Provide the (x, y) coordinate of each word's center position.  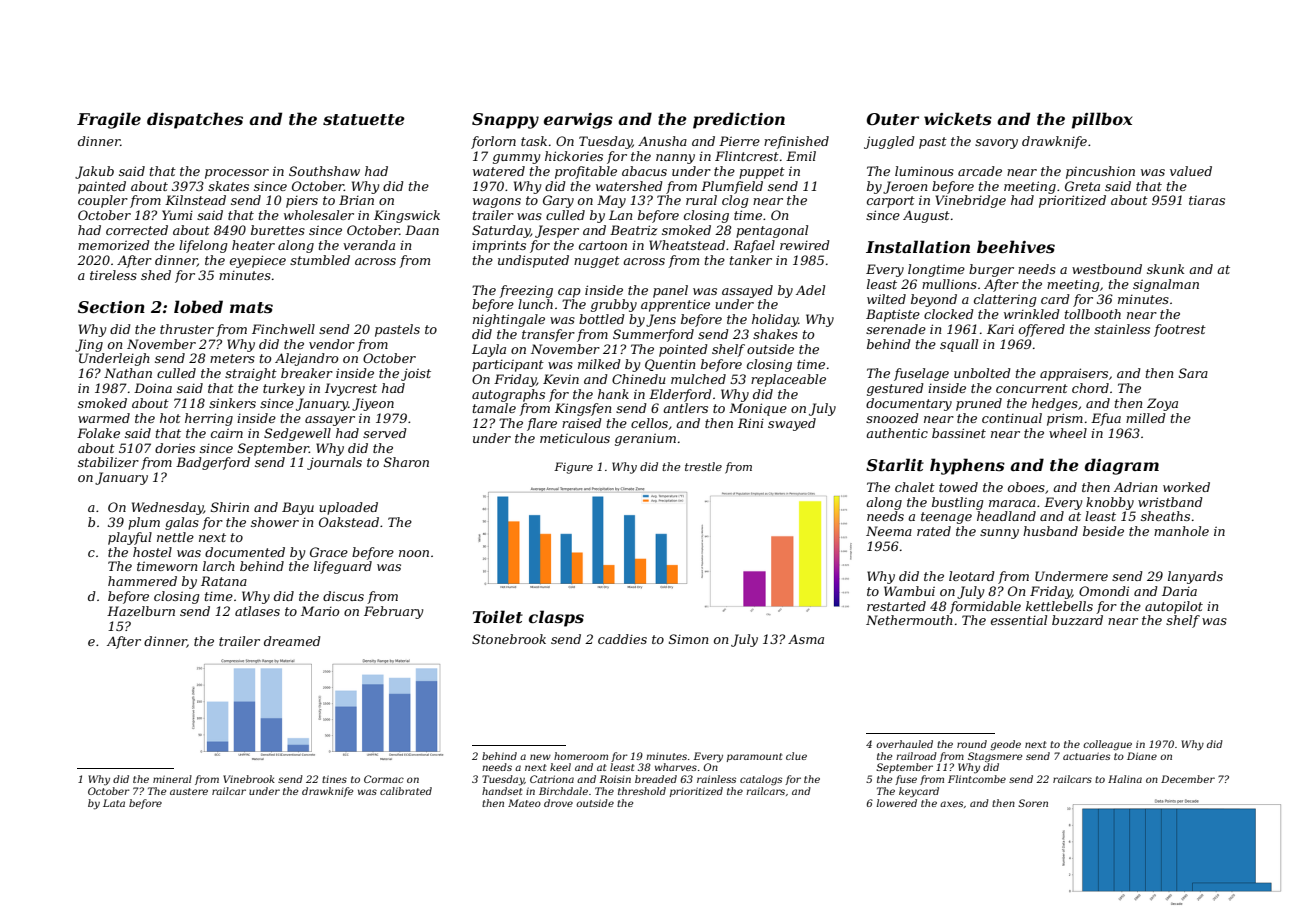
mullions (949, 284)
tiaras (1207, 200)
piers (302, 202)
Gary (558, 201)
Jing (89, 345)
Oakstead (349, 522)
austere (189, 791)
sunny (999, 534)
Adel (810, 290)
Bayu (298, 508)
